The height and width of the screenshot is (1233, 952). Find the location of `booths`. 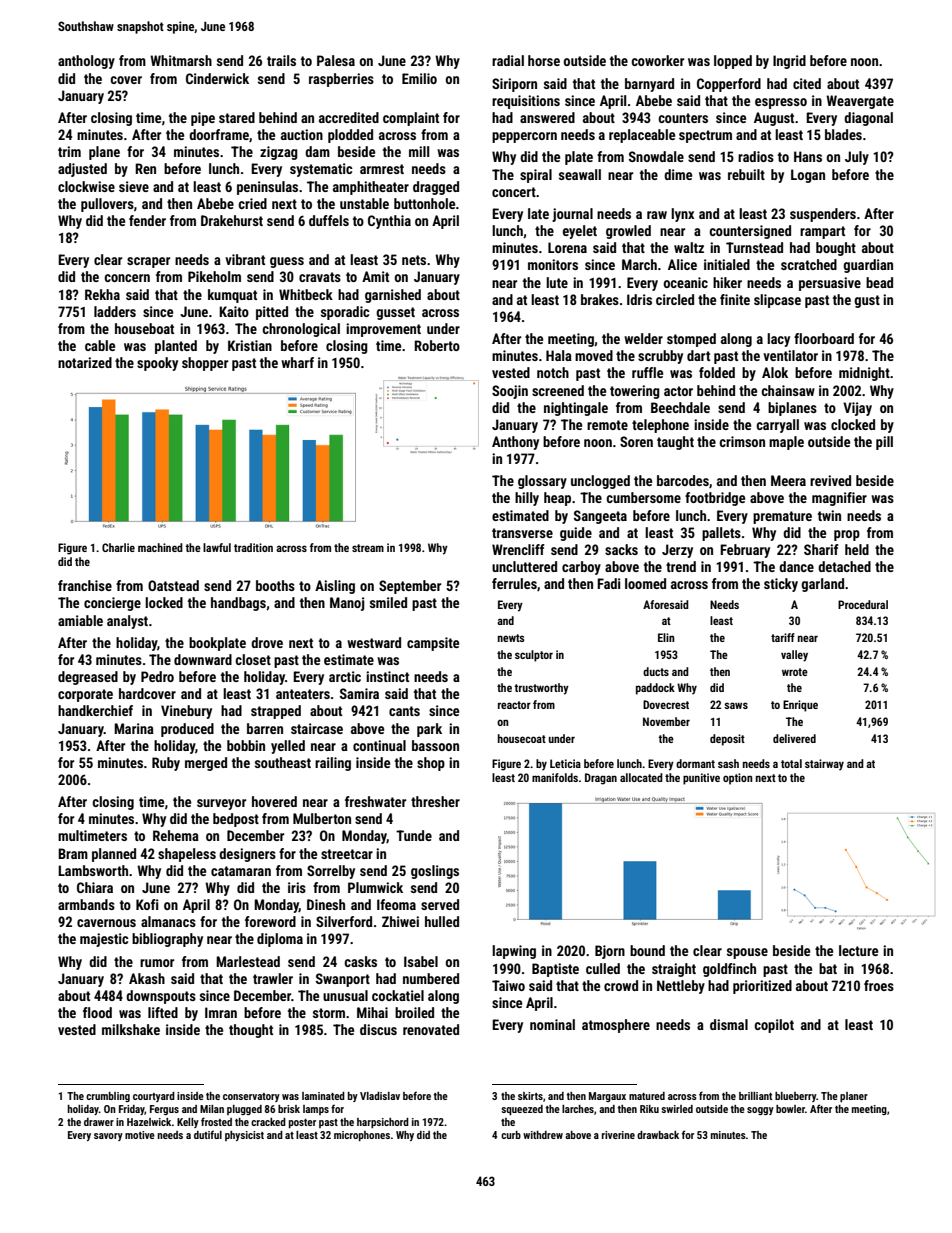

booths is located at coordinates (275, 585).
